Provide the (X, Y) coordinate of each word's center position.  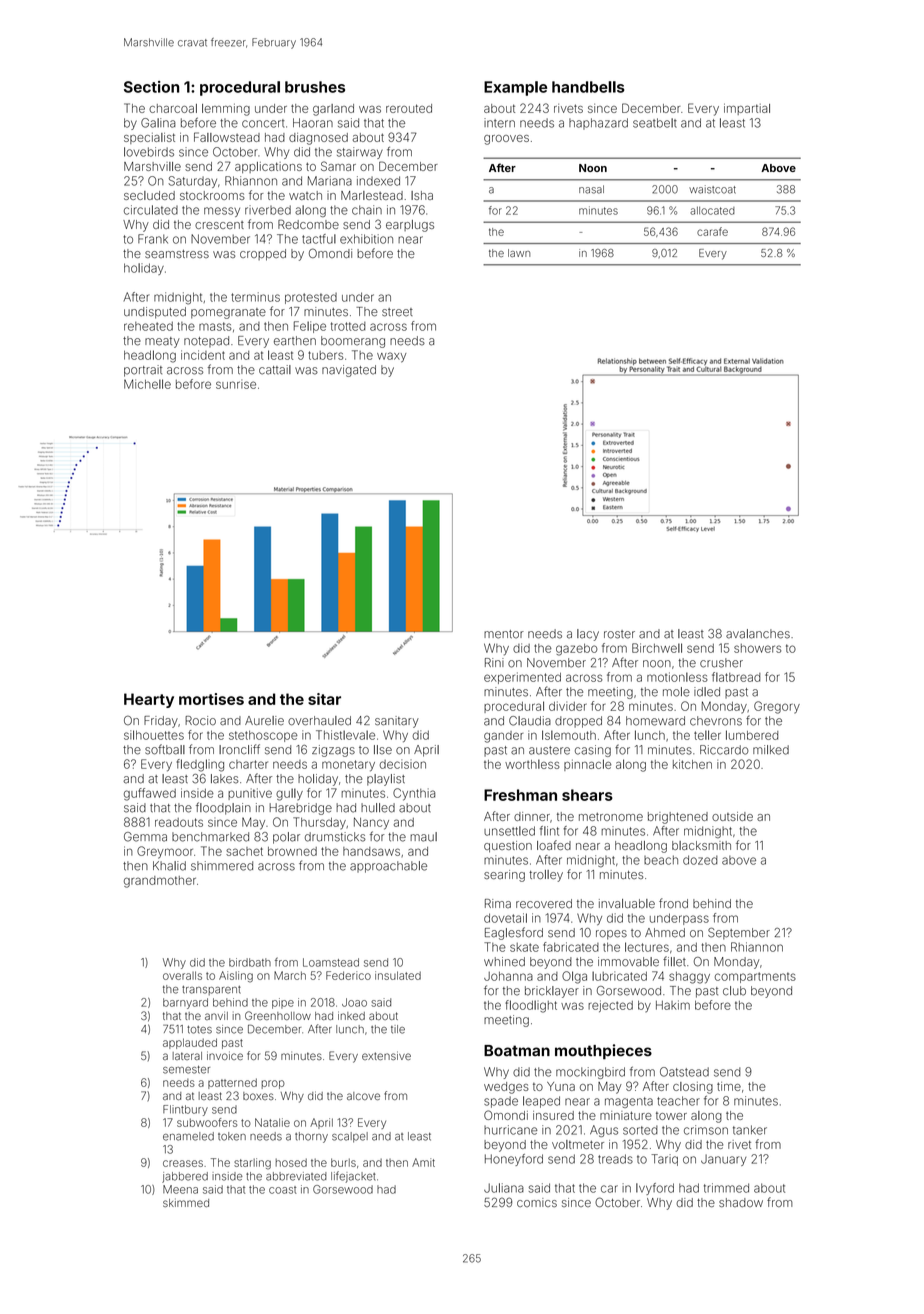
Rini (494, 662)
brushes (315, 87)
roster (619, 634)
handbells (588, 87)
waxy (391, 357)
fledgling (200, 765)
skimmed (186, 1202)
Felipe (310, 327)
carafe (712, 231)
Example (515, 88)
